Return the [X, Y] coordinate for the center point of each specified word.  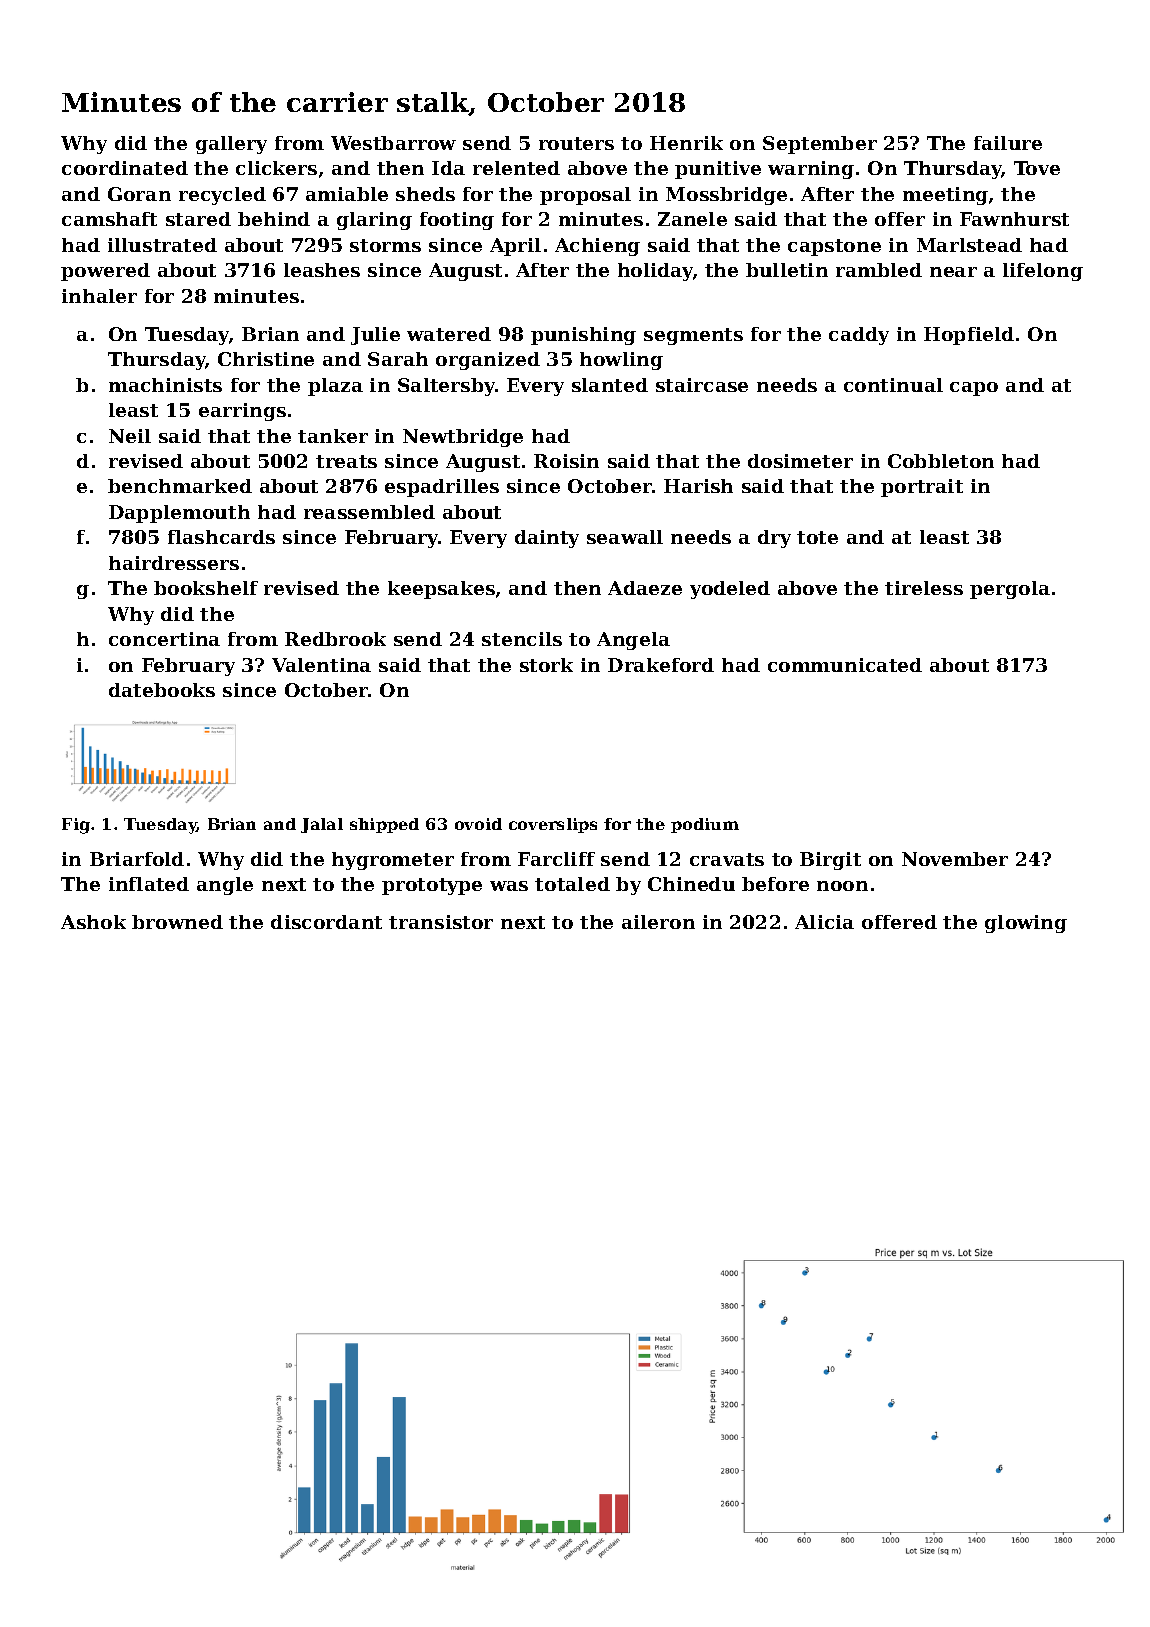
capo [974, 389]
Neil [130, 436]
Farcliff [556, 859]
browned [177, 922]
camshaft [109, 219]
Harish [698, 486]
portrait [922, 488]
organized [488, 361]
